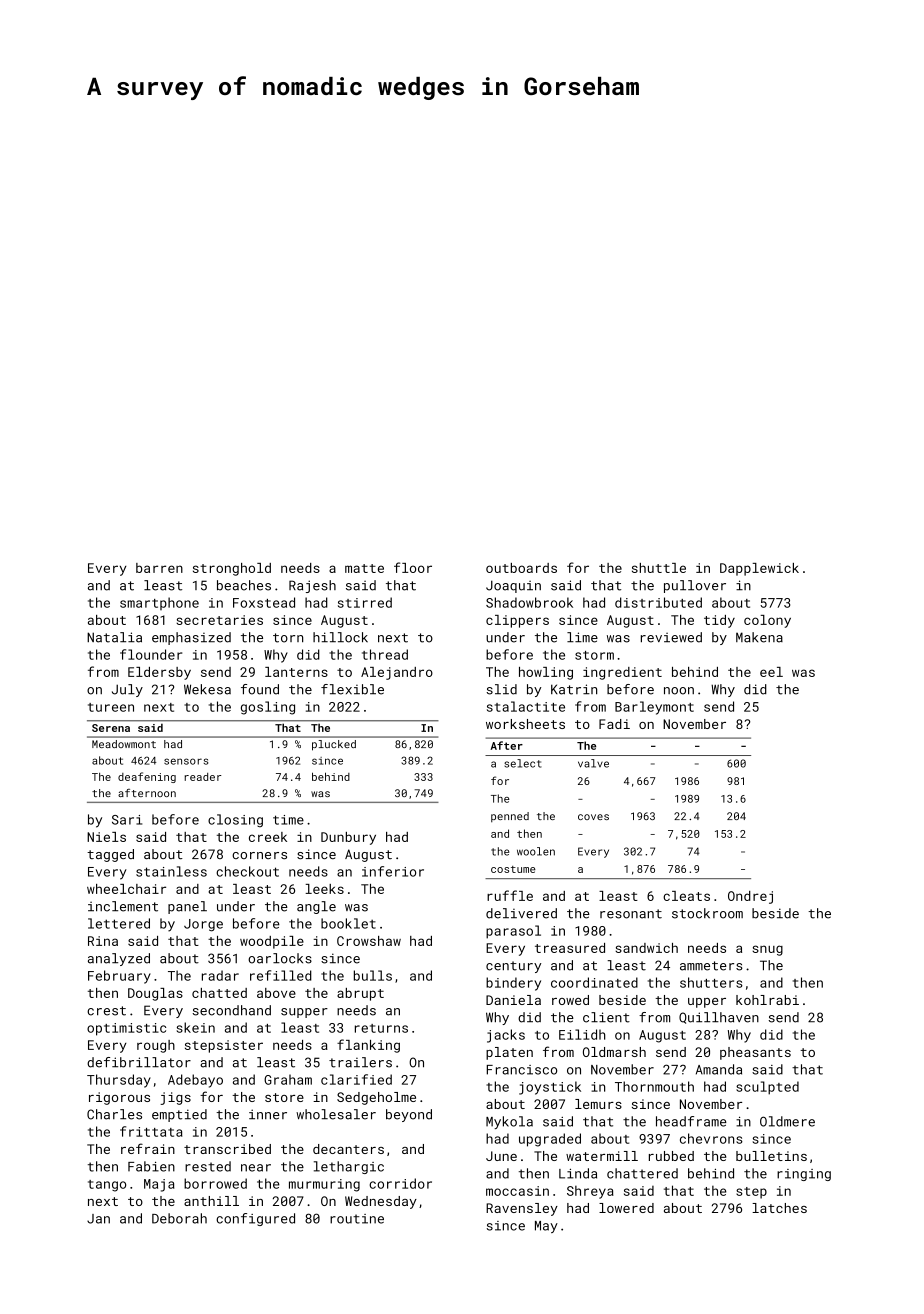 The image size is (924, 1314). Describe the element at coordinates (750, 897) in the page. I see `Ondrej` at that location.
